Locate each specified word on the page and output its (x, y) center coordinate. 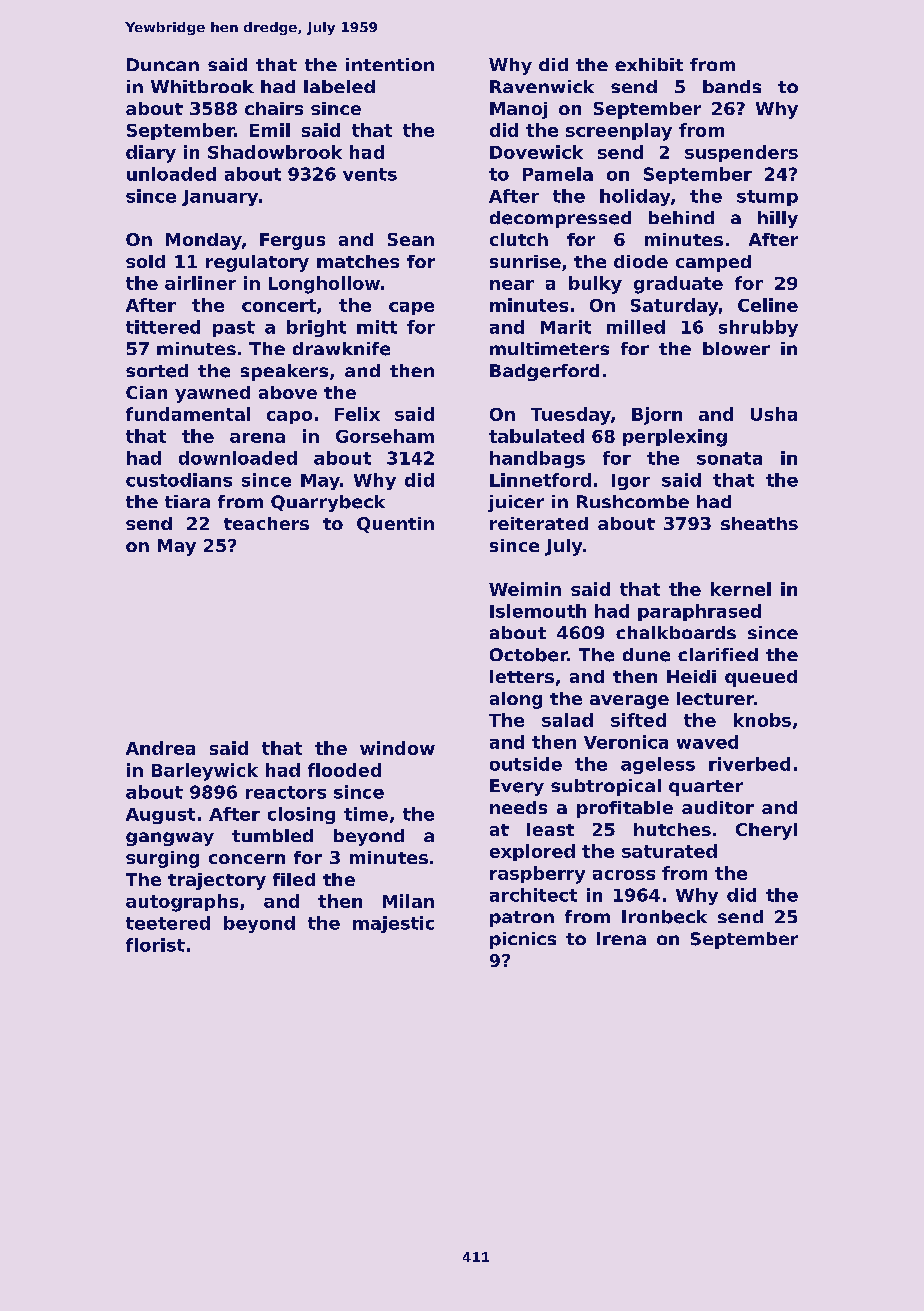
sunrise (525, 261)
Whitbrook (202, 86)
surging (162, 859)
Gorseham (385, 436)
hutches (672, 829)
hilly (778, 219)
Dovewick (536, 152)
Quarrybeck (328, 503)
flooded (344, 770)
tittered (163, 327)
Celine (768, 305)
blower (736, 348)
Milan (408, 901)
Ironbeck (664, 917)
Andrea (160, 748)
